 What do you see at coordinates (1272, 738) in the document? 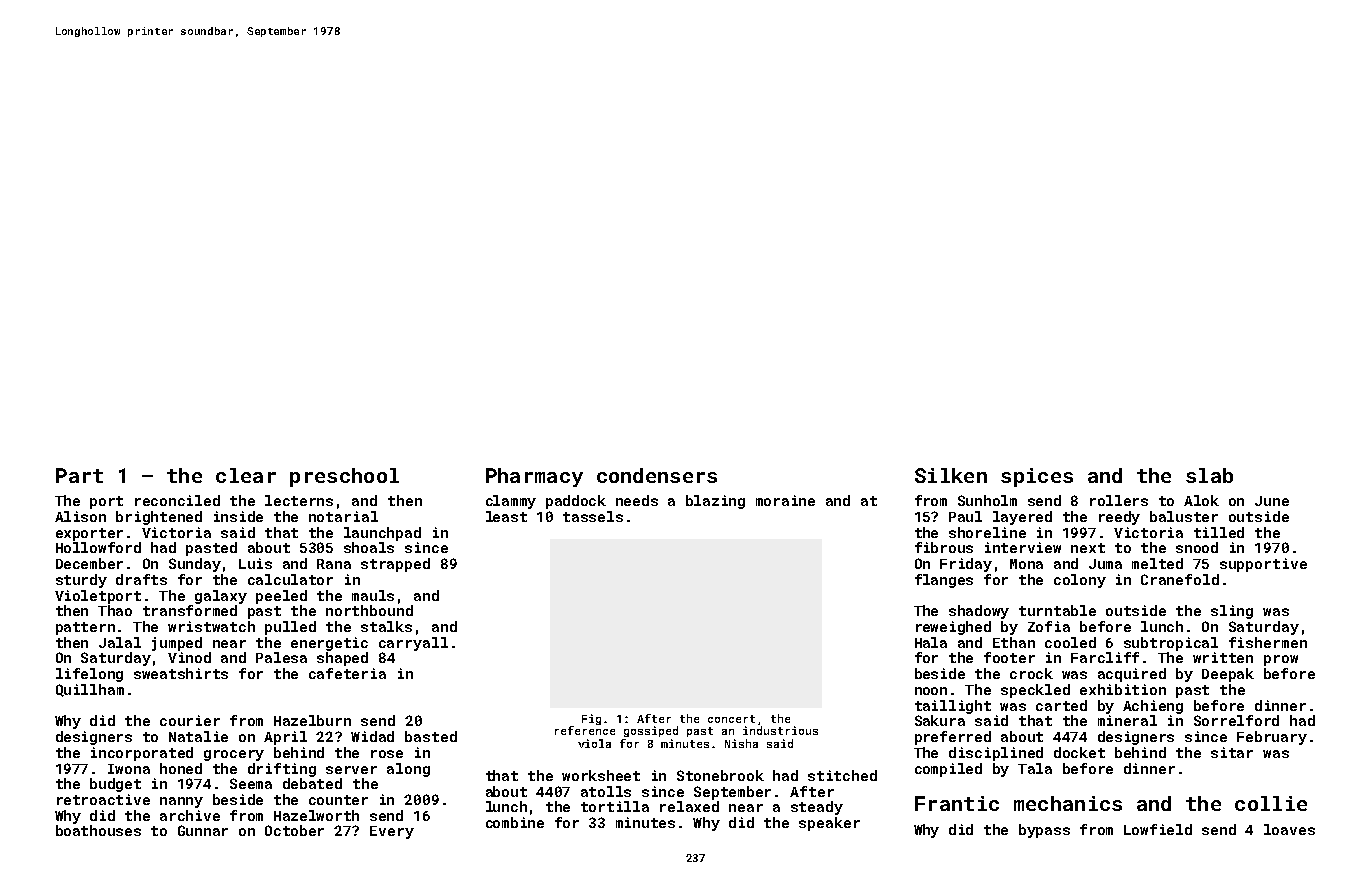
I see `February` at bounding box center [1272, 738].
